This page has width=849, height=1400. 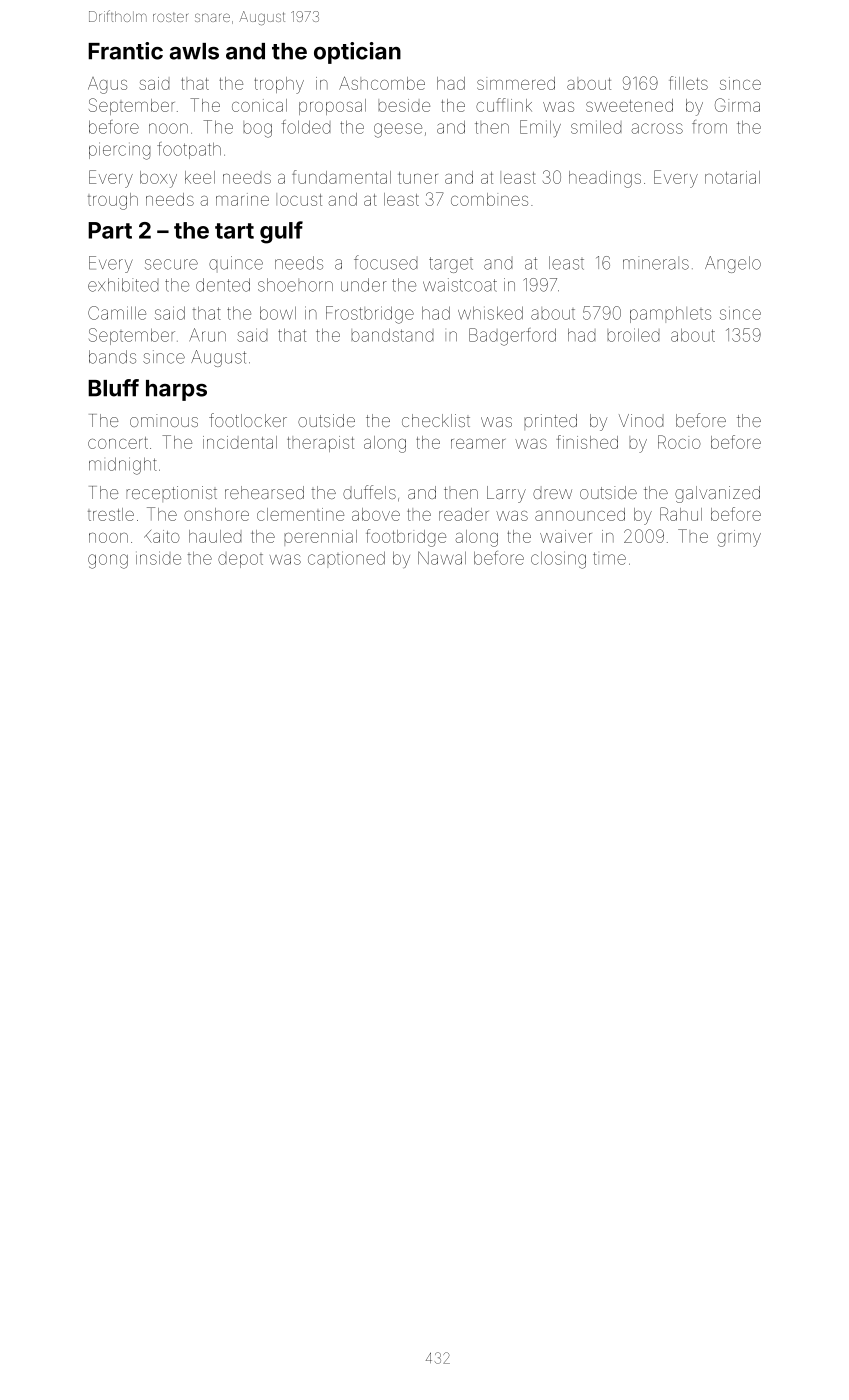 What do you see at coordinates (418, 178) in the page?
I see `tuner` at bounding box center [418, 178].
